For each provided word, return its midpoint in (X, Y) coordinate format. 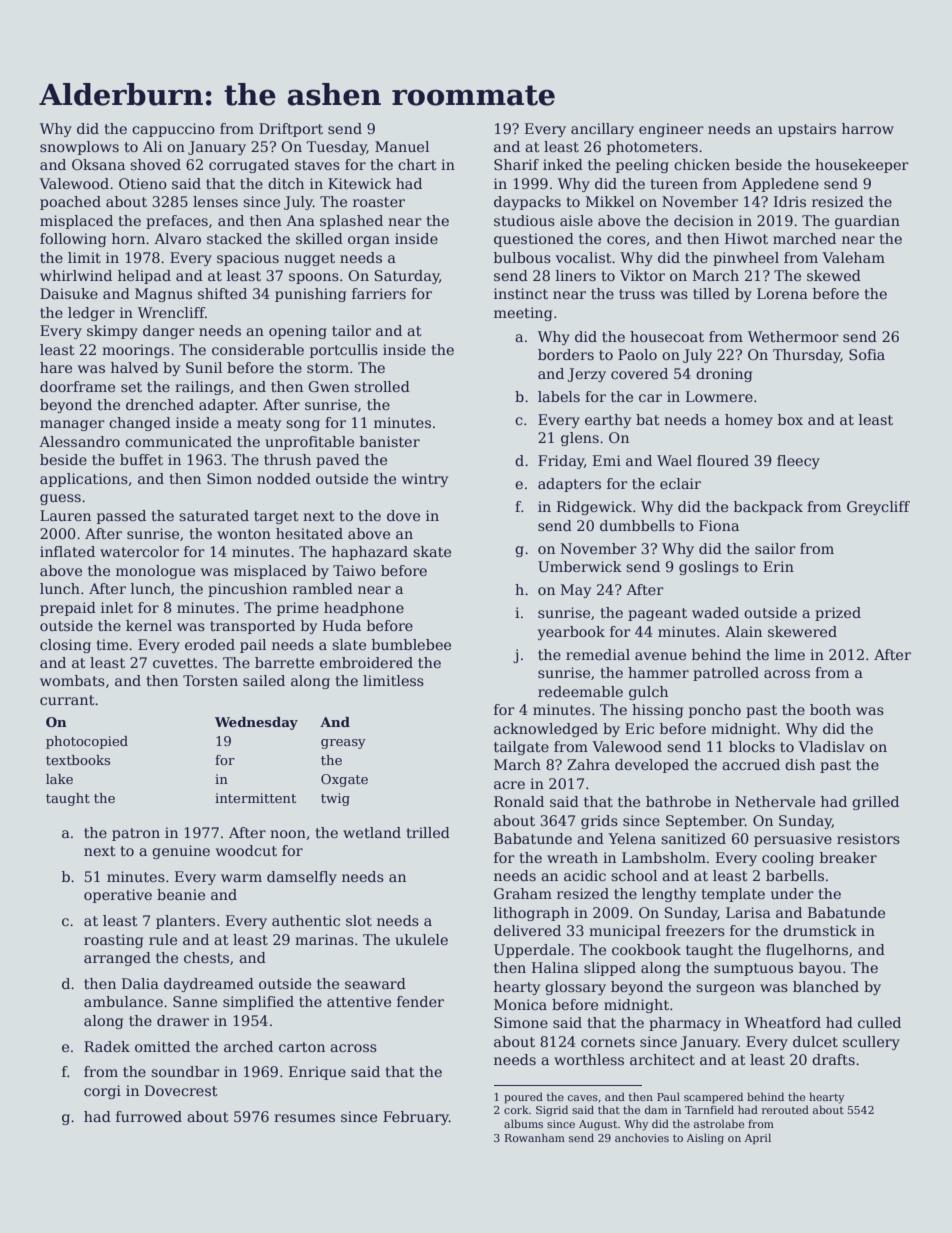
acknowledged (546, 730)
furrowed (149, 1116)
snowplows (79, 148)
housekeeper (862, 166)
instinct (521, 293)
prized (838, 614)
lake (59, 779)
